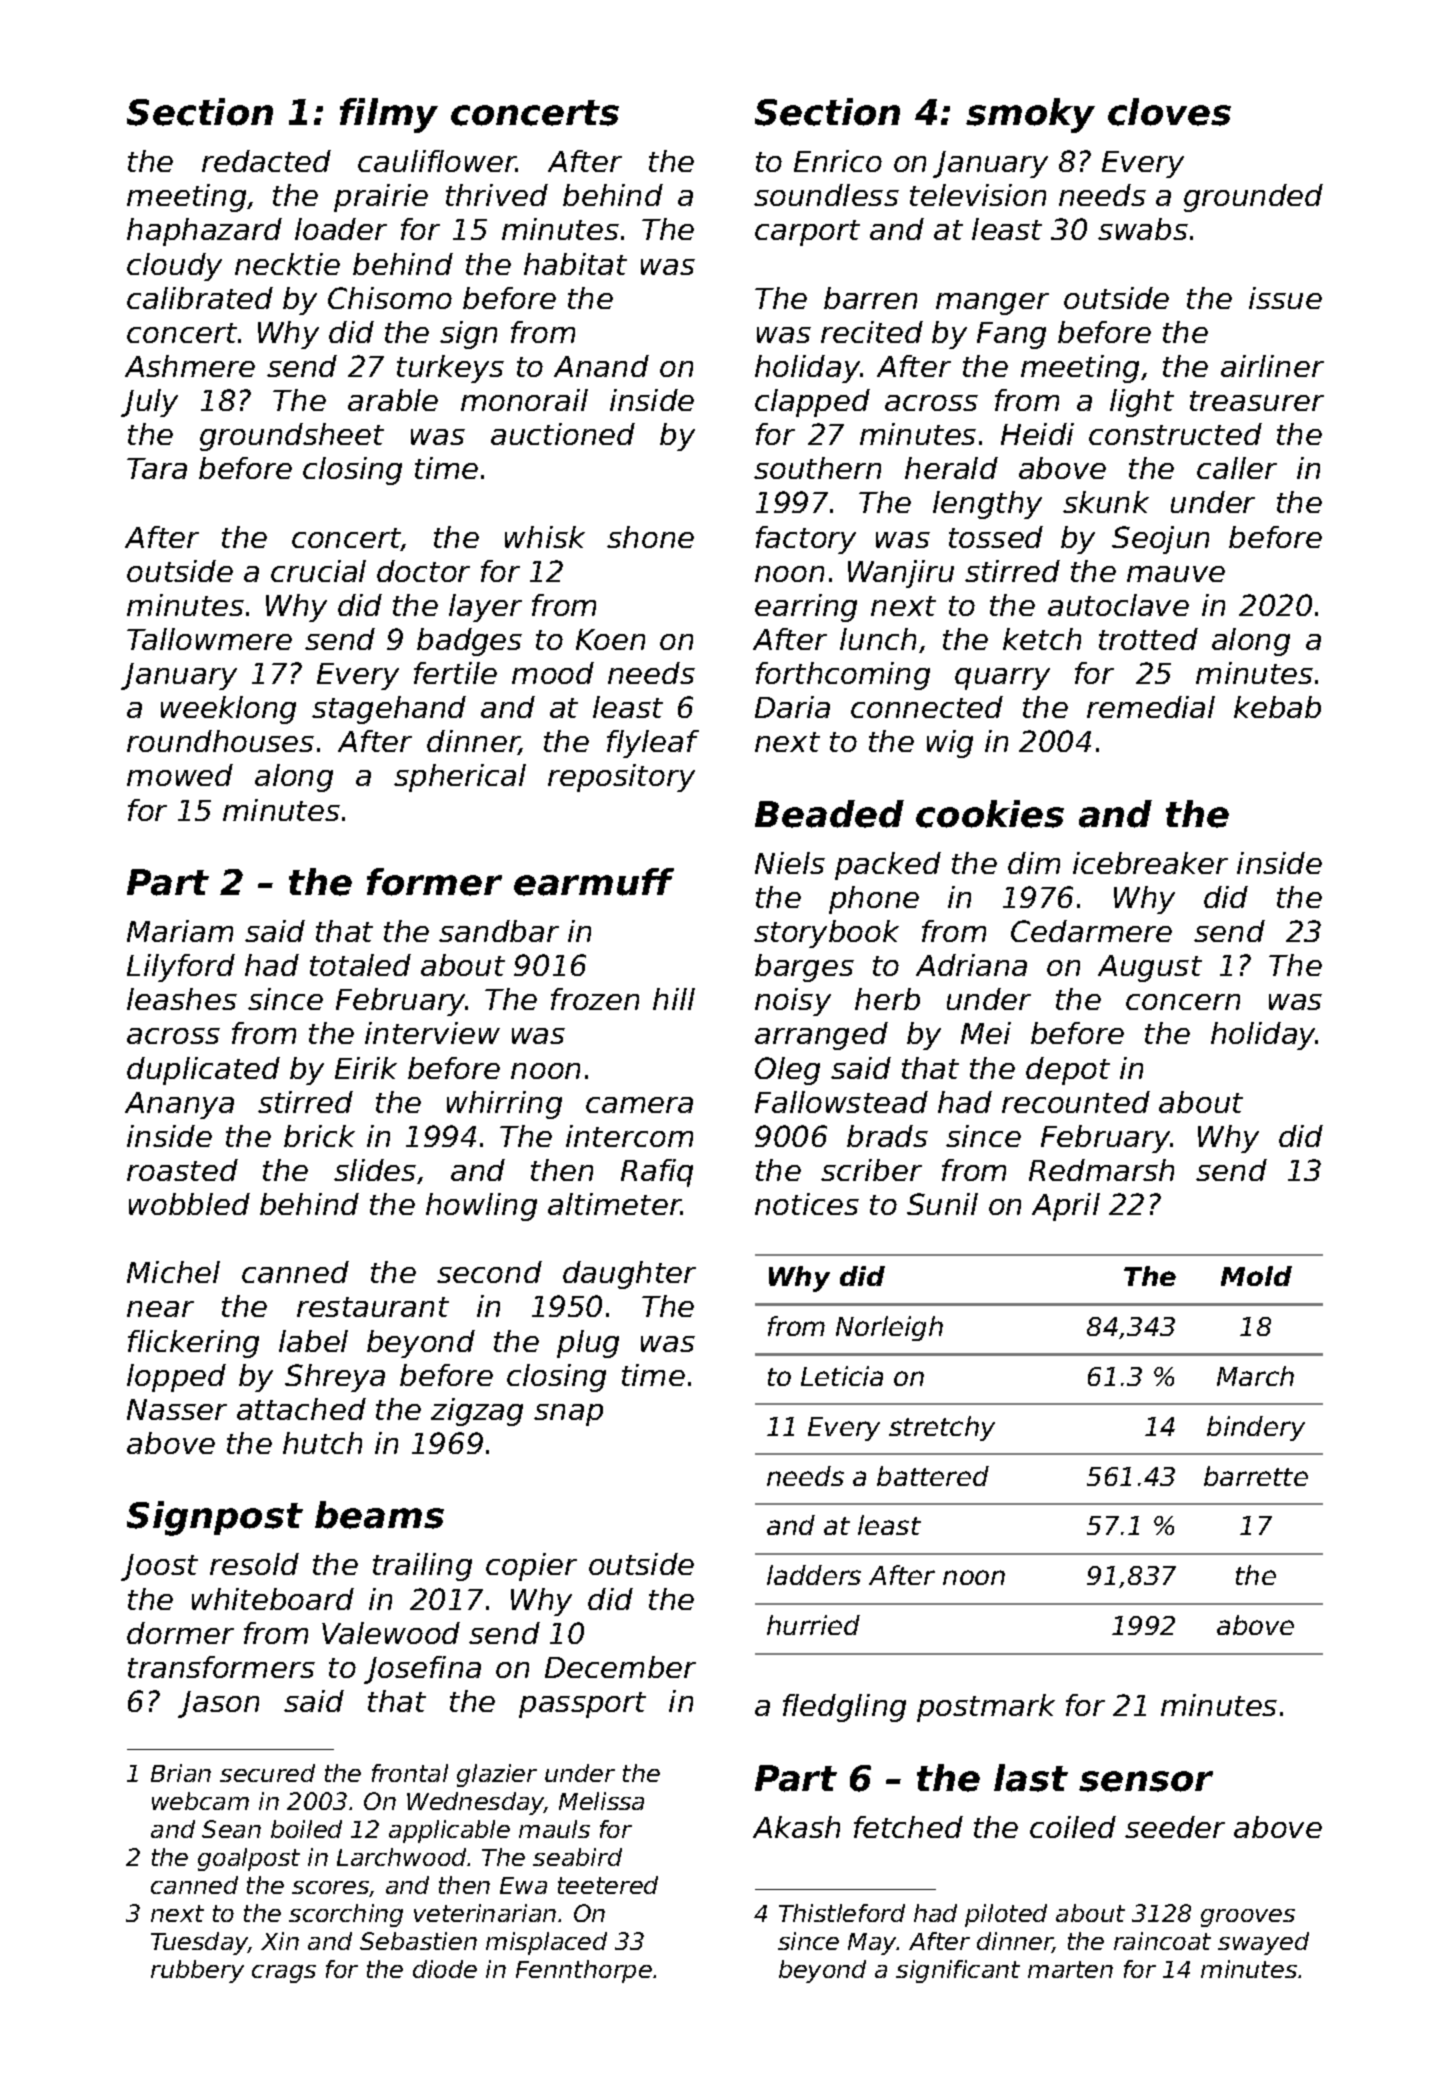  I want to click on packed, so click(888, 866).
